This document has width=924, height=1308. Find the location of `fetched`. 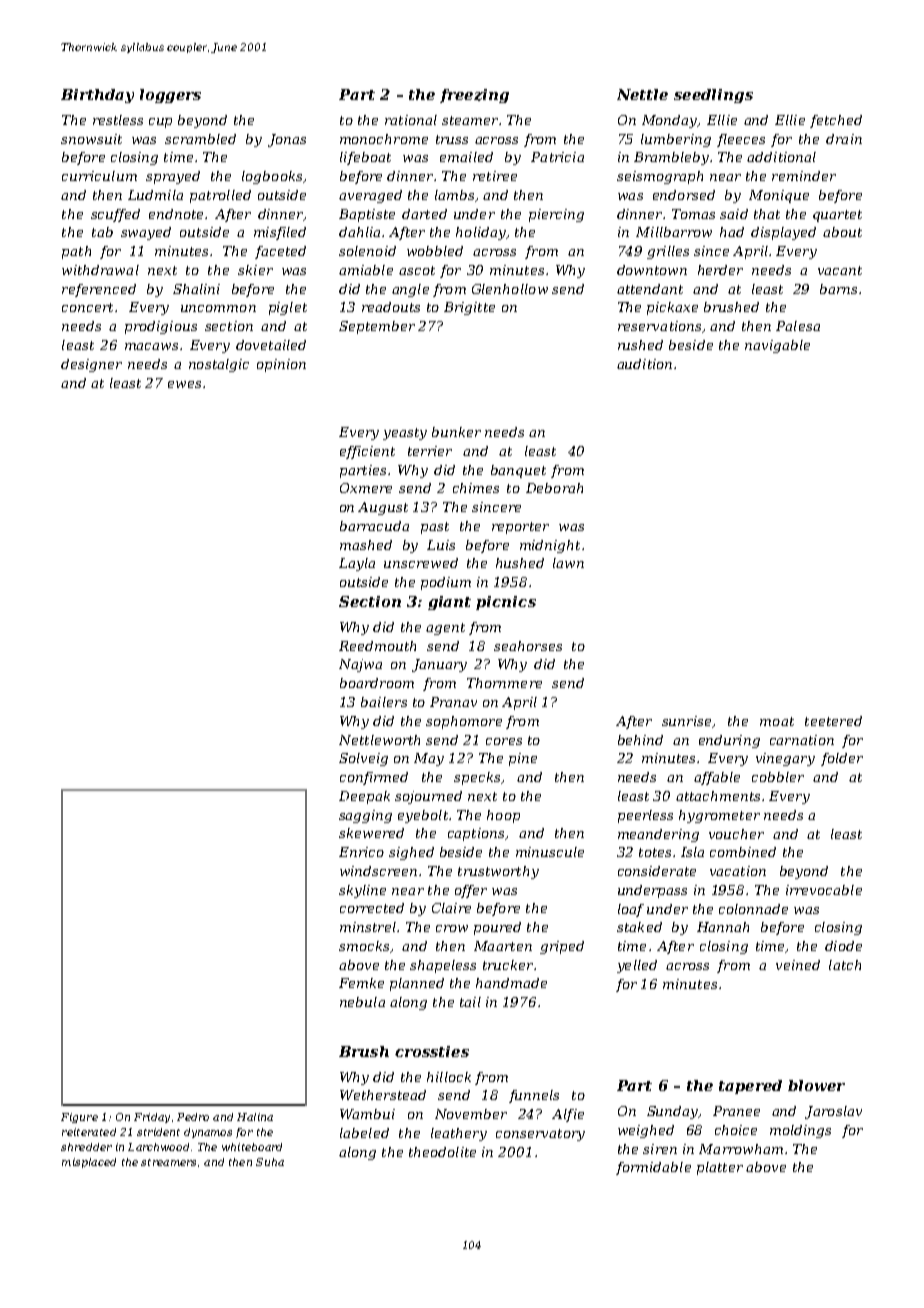

fetched is located at coordinates (836, 121).
